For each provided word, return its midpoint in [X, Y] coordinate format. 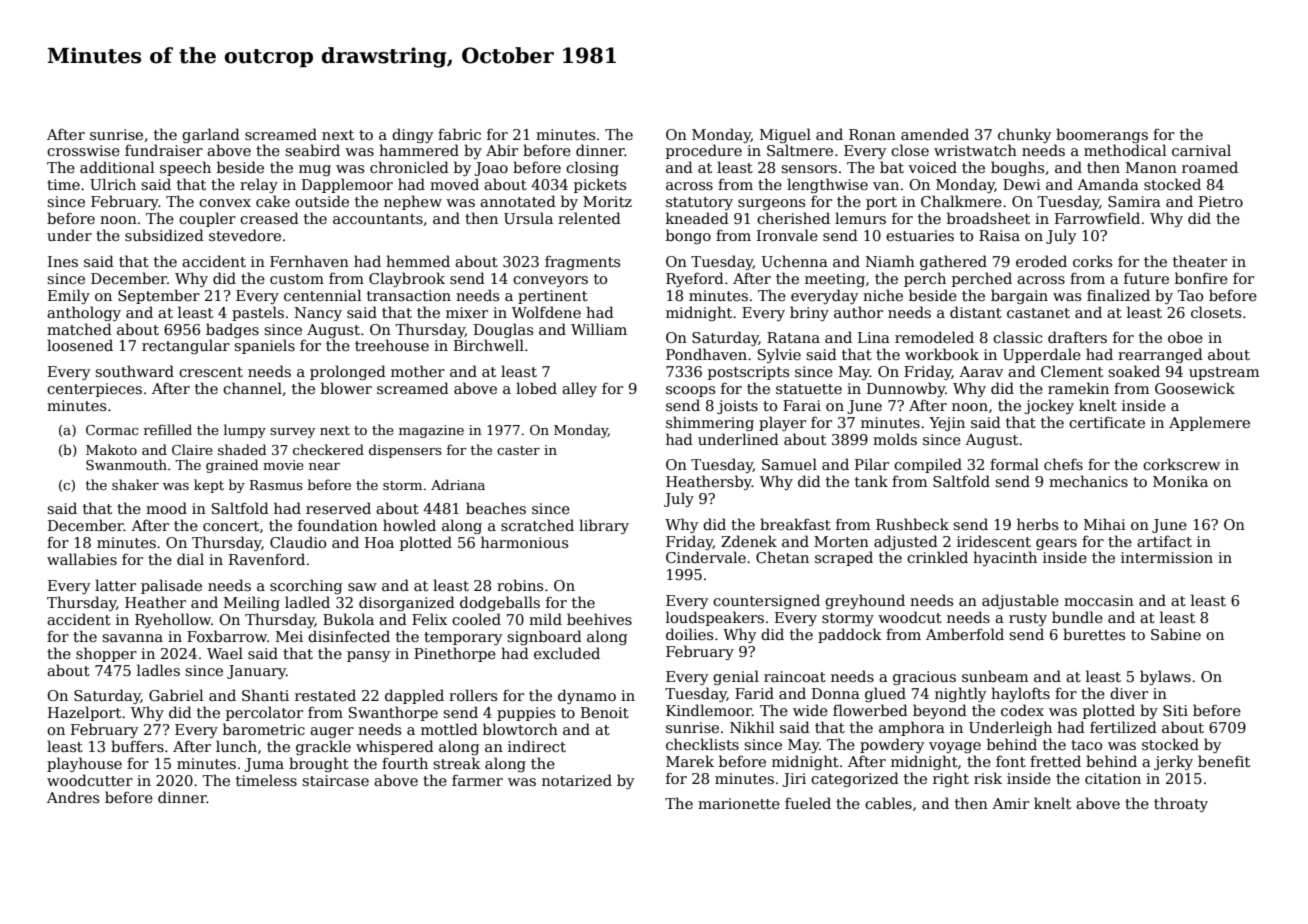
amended [935, 134]
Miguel [785, 135]
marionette [739, 803]
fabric [459, 134]
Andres [73, 797]
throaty [1181, 804]
